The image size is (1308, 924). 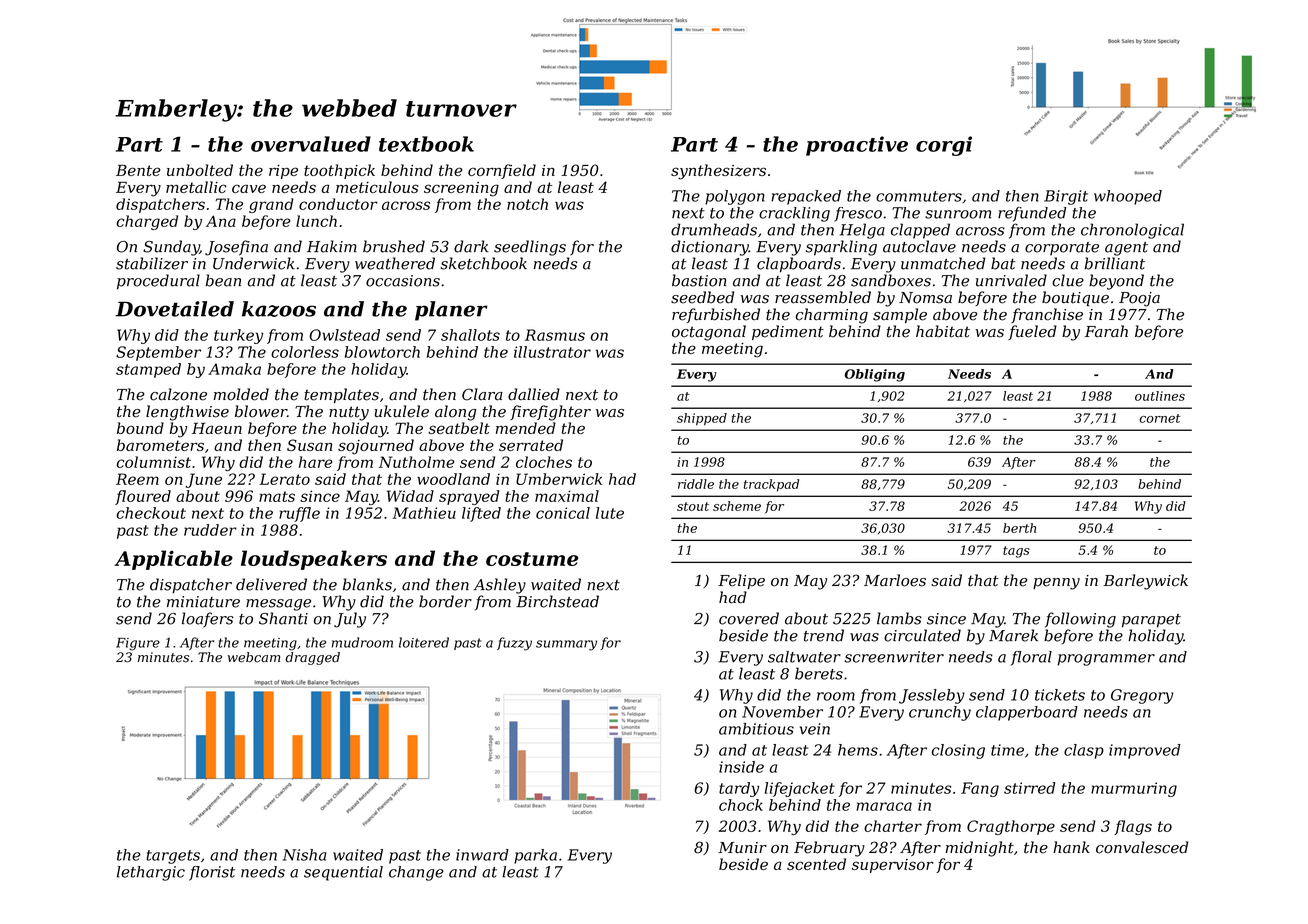 What do you see at coordinates (1047, 315) in the screenshot?
I see `franchise` at bounding box center [1047, 315].
